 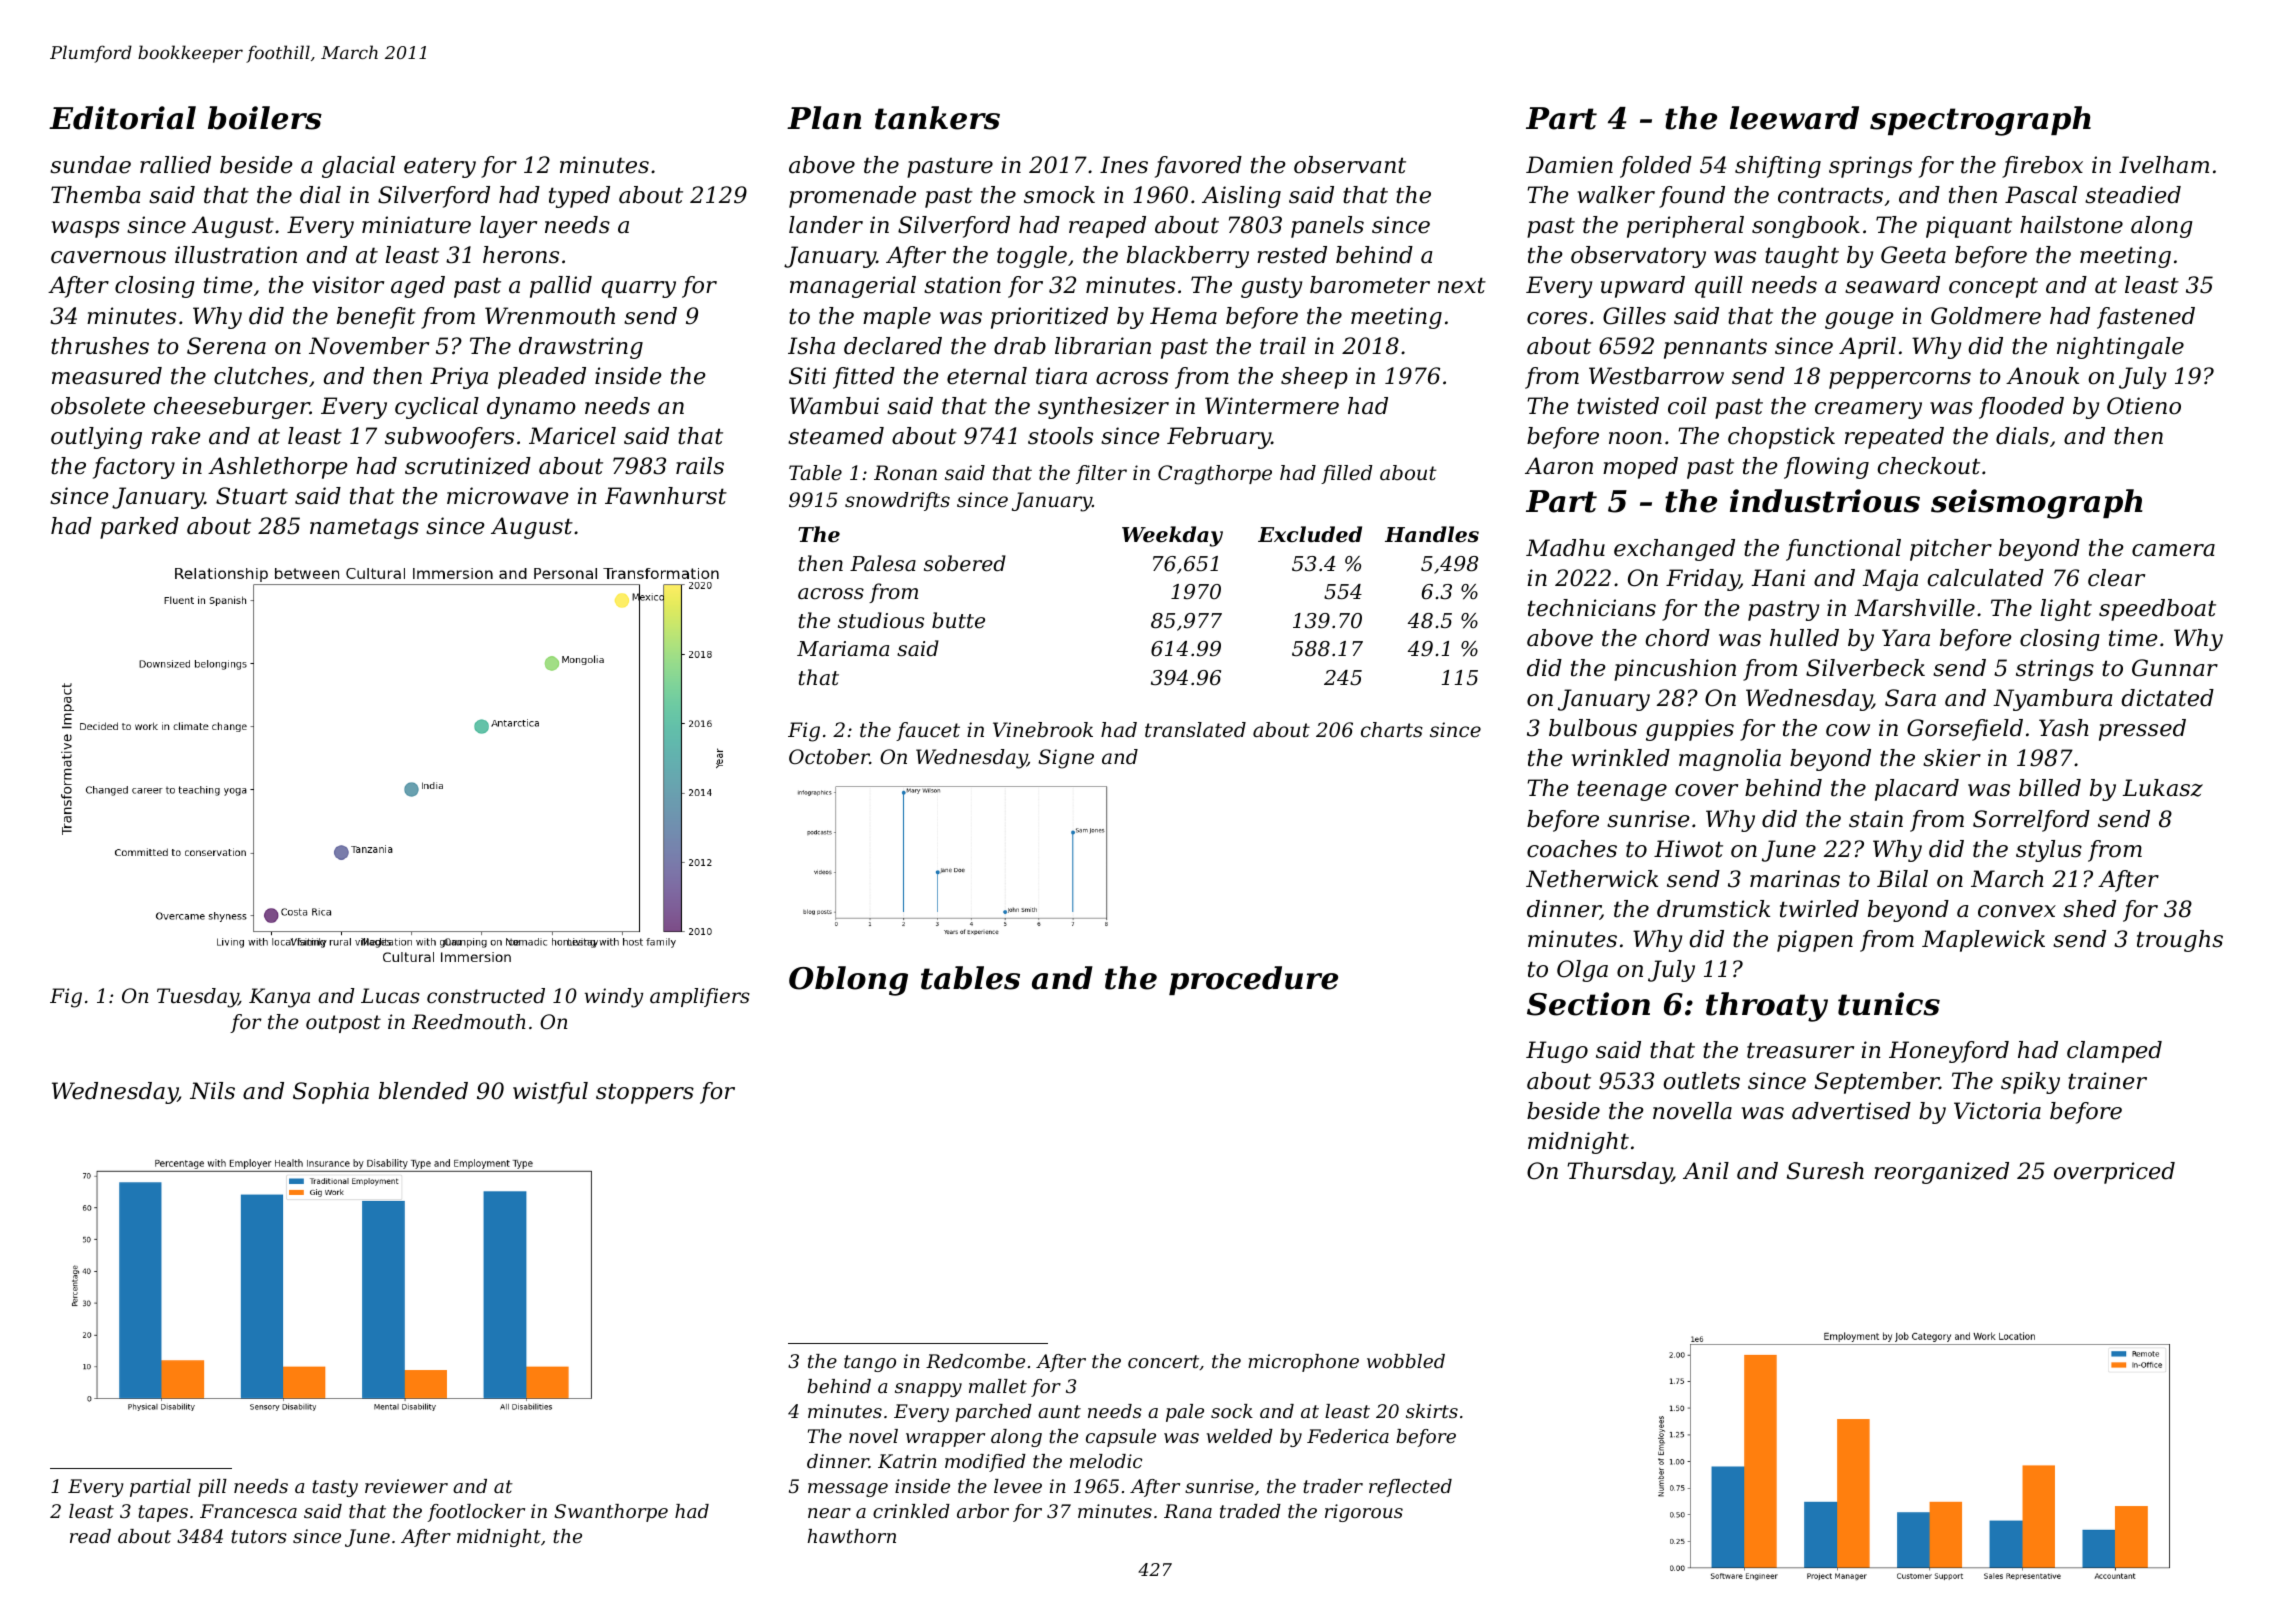 What do you see at coordinates (611, 1513) in the document?
I see `Swanthorpe` at bounding box center [611, 1513].
